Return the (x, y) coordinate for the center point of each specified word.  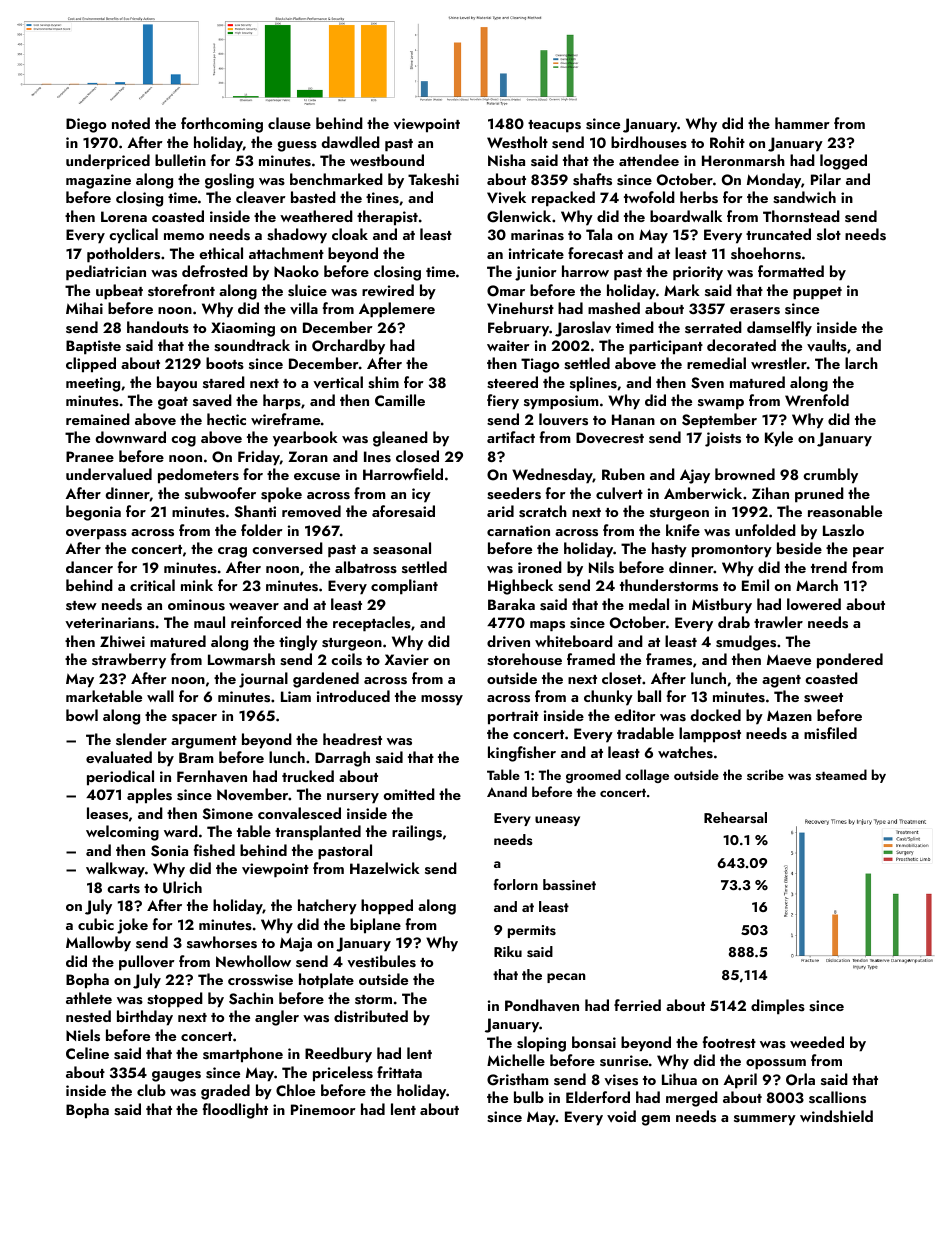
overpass (96, 534)
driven (508, 641)
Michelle (516, 1060)
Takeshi (433, 179)
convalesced (299, 813)
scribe (765, 774)
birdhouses (649, 142)
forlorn (515, 884)
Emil (755, 585)
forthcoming (222, 125)
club (151, 1090)
